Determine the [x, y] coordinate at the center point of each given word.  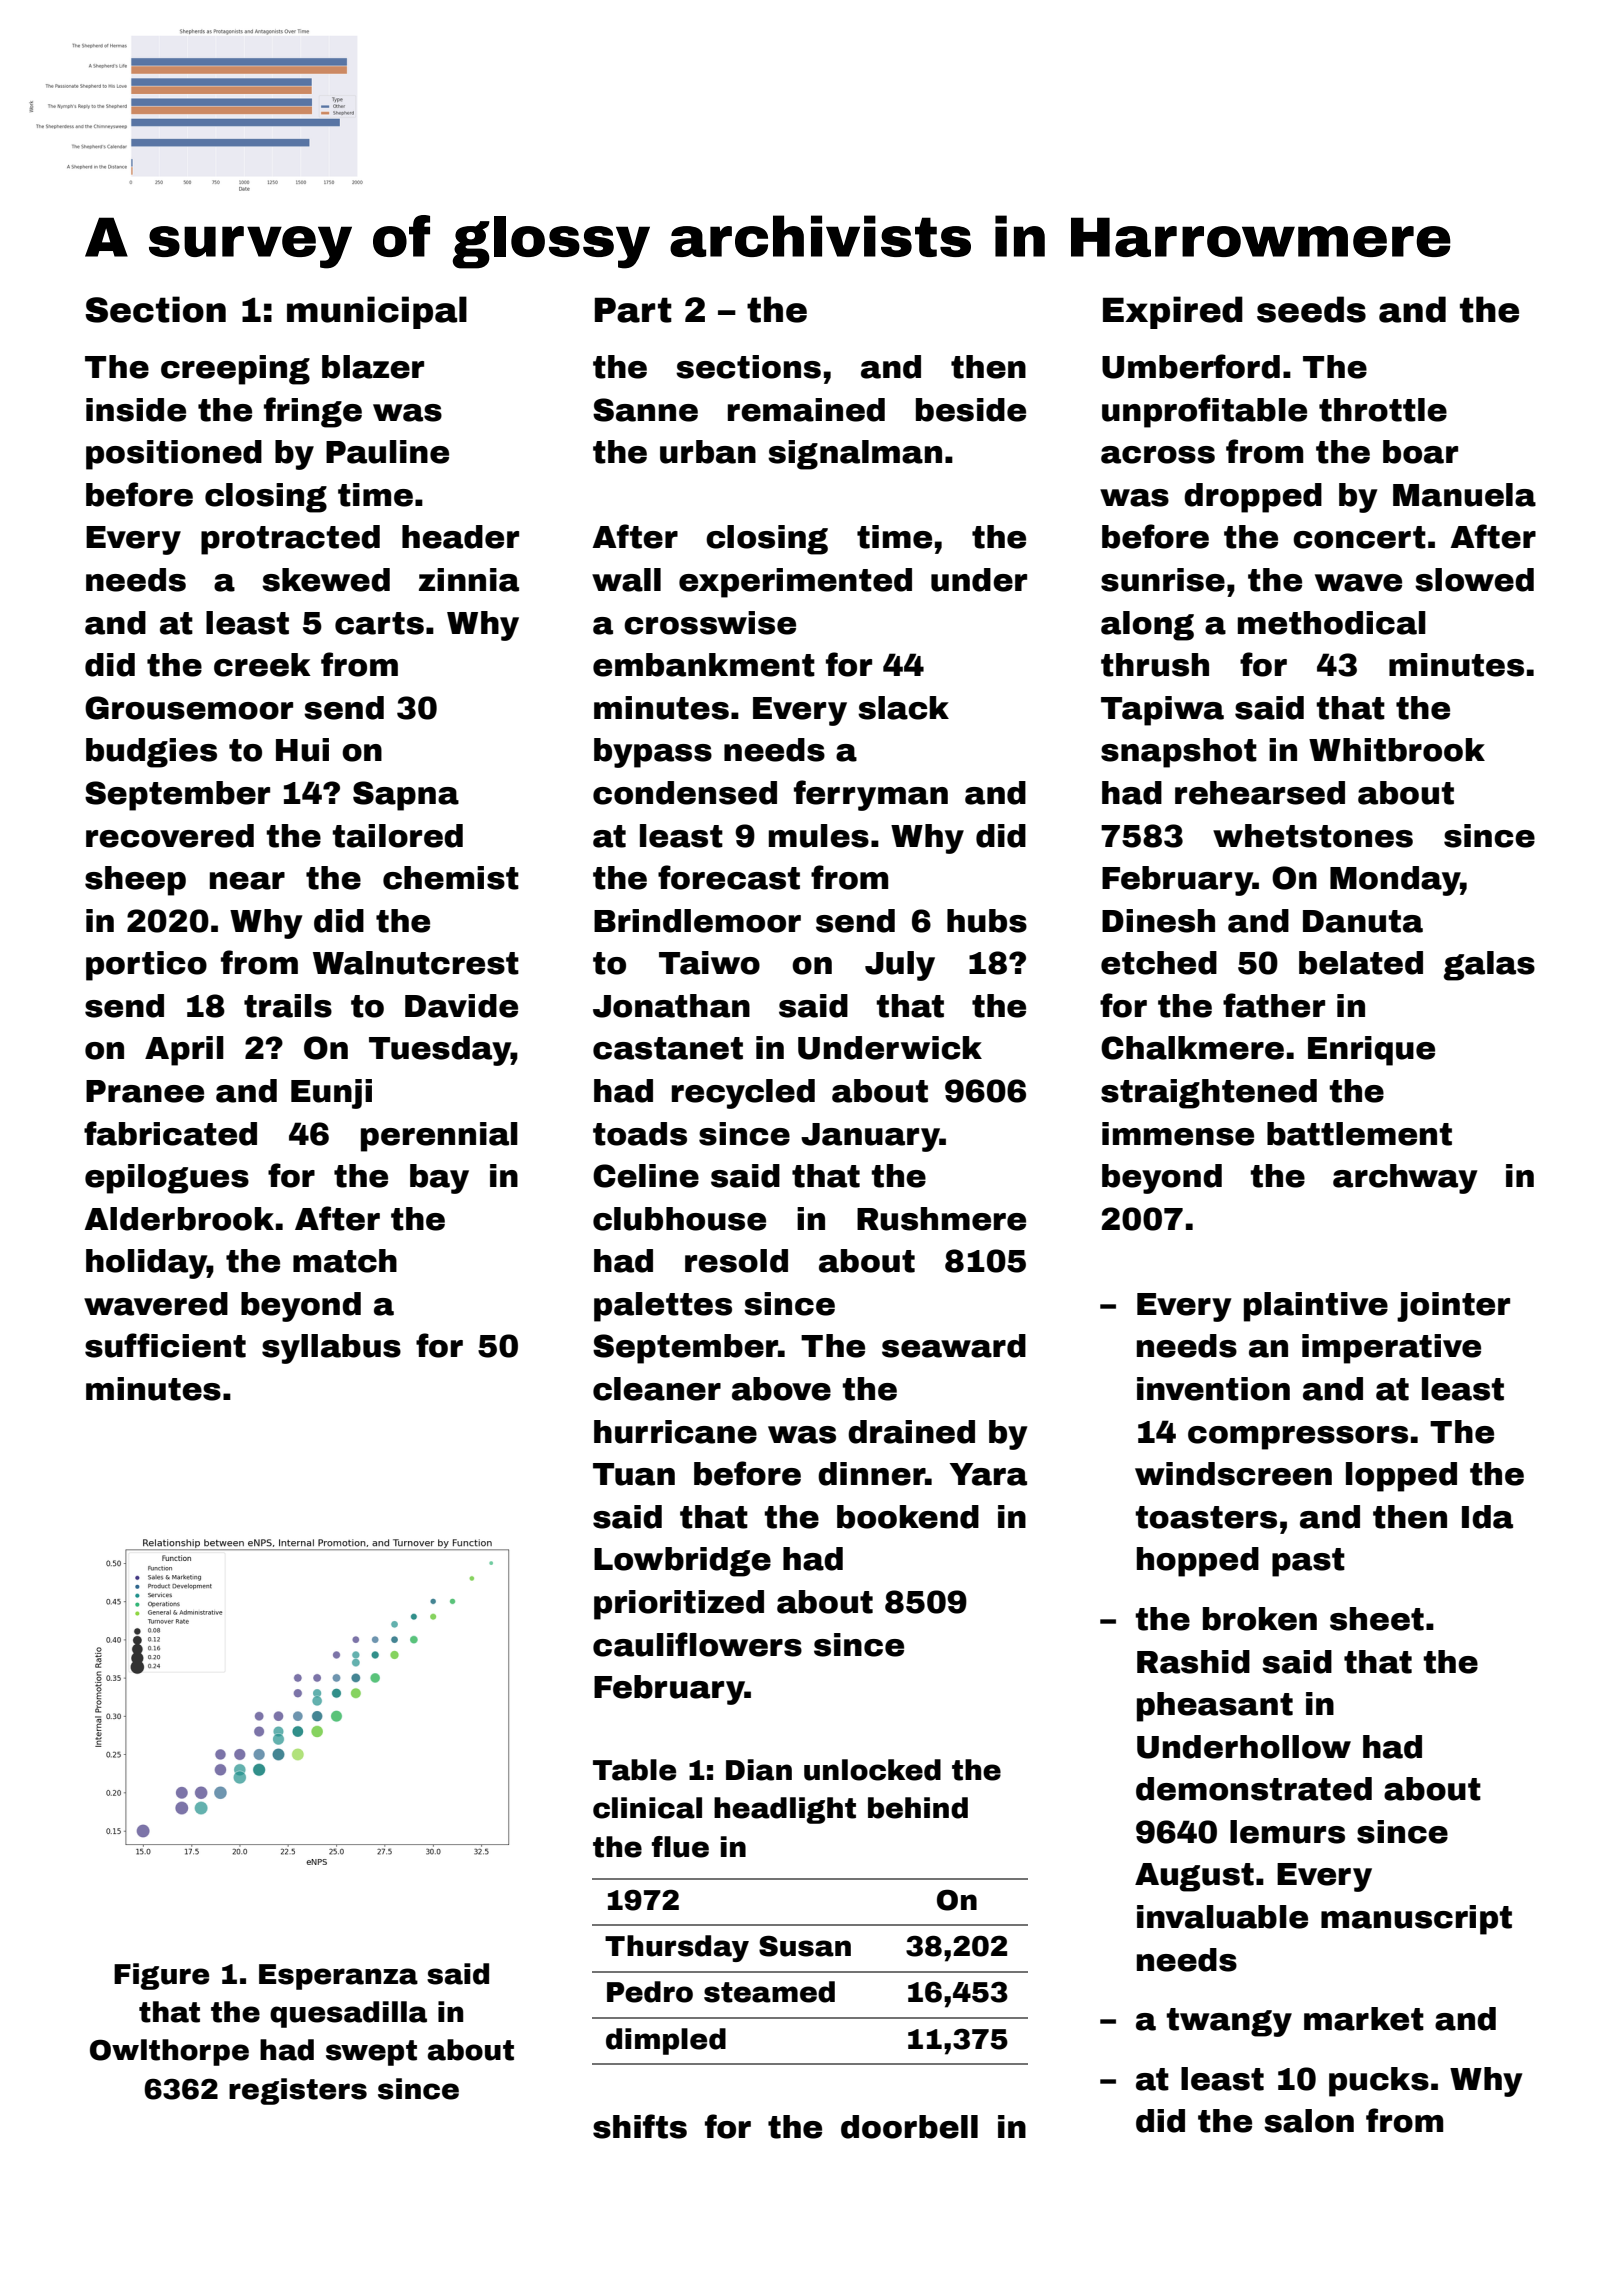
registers [298, 2091]
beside [971, 410]
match [345, 1261]
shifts [640, 2126]
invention [1213, 1389]
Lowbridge [682, 1562]
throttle [1383, 410]
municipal [377, 312]
